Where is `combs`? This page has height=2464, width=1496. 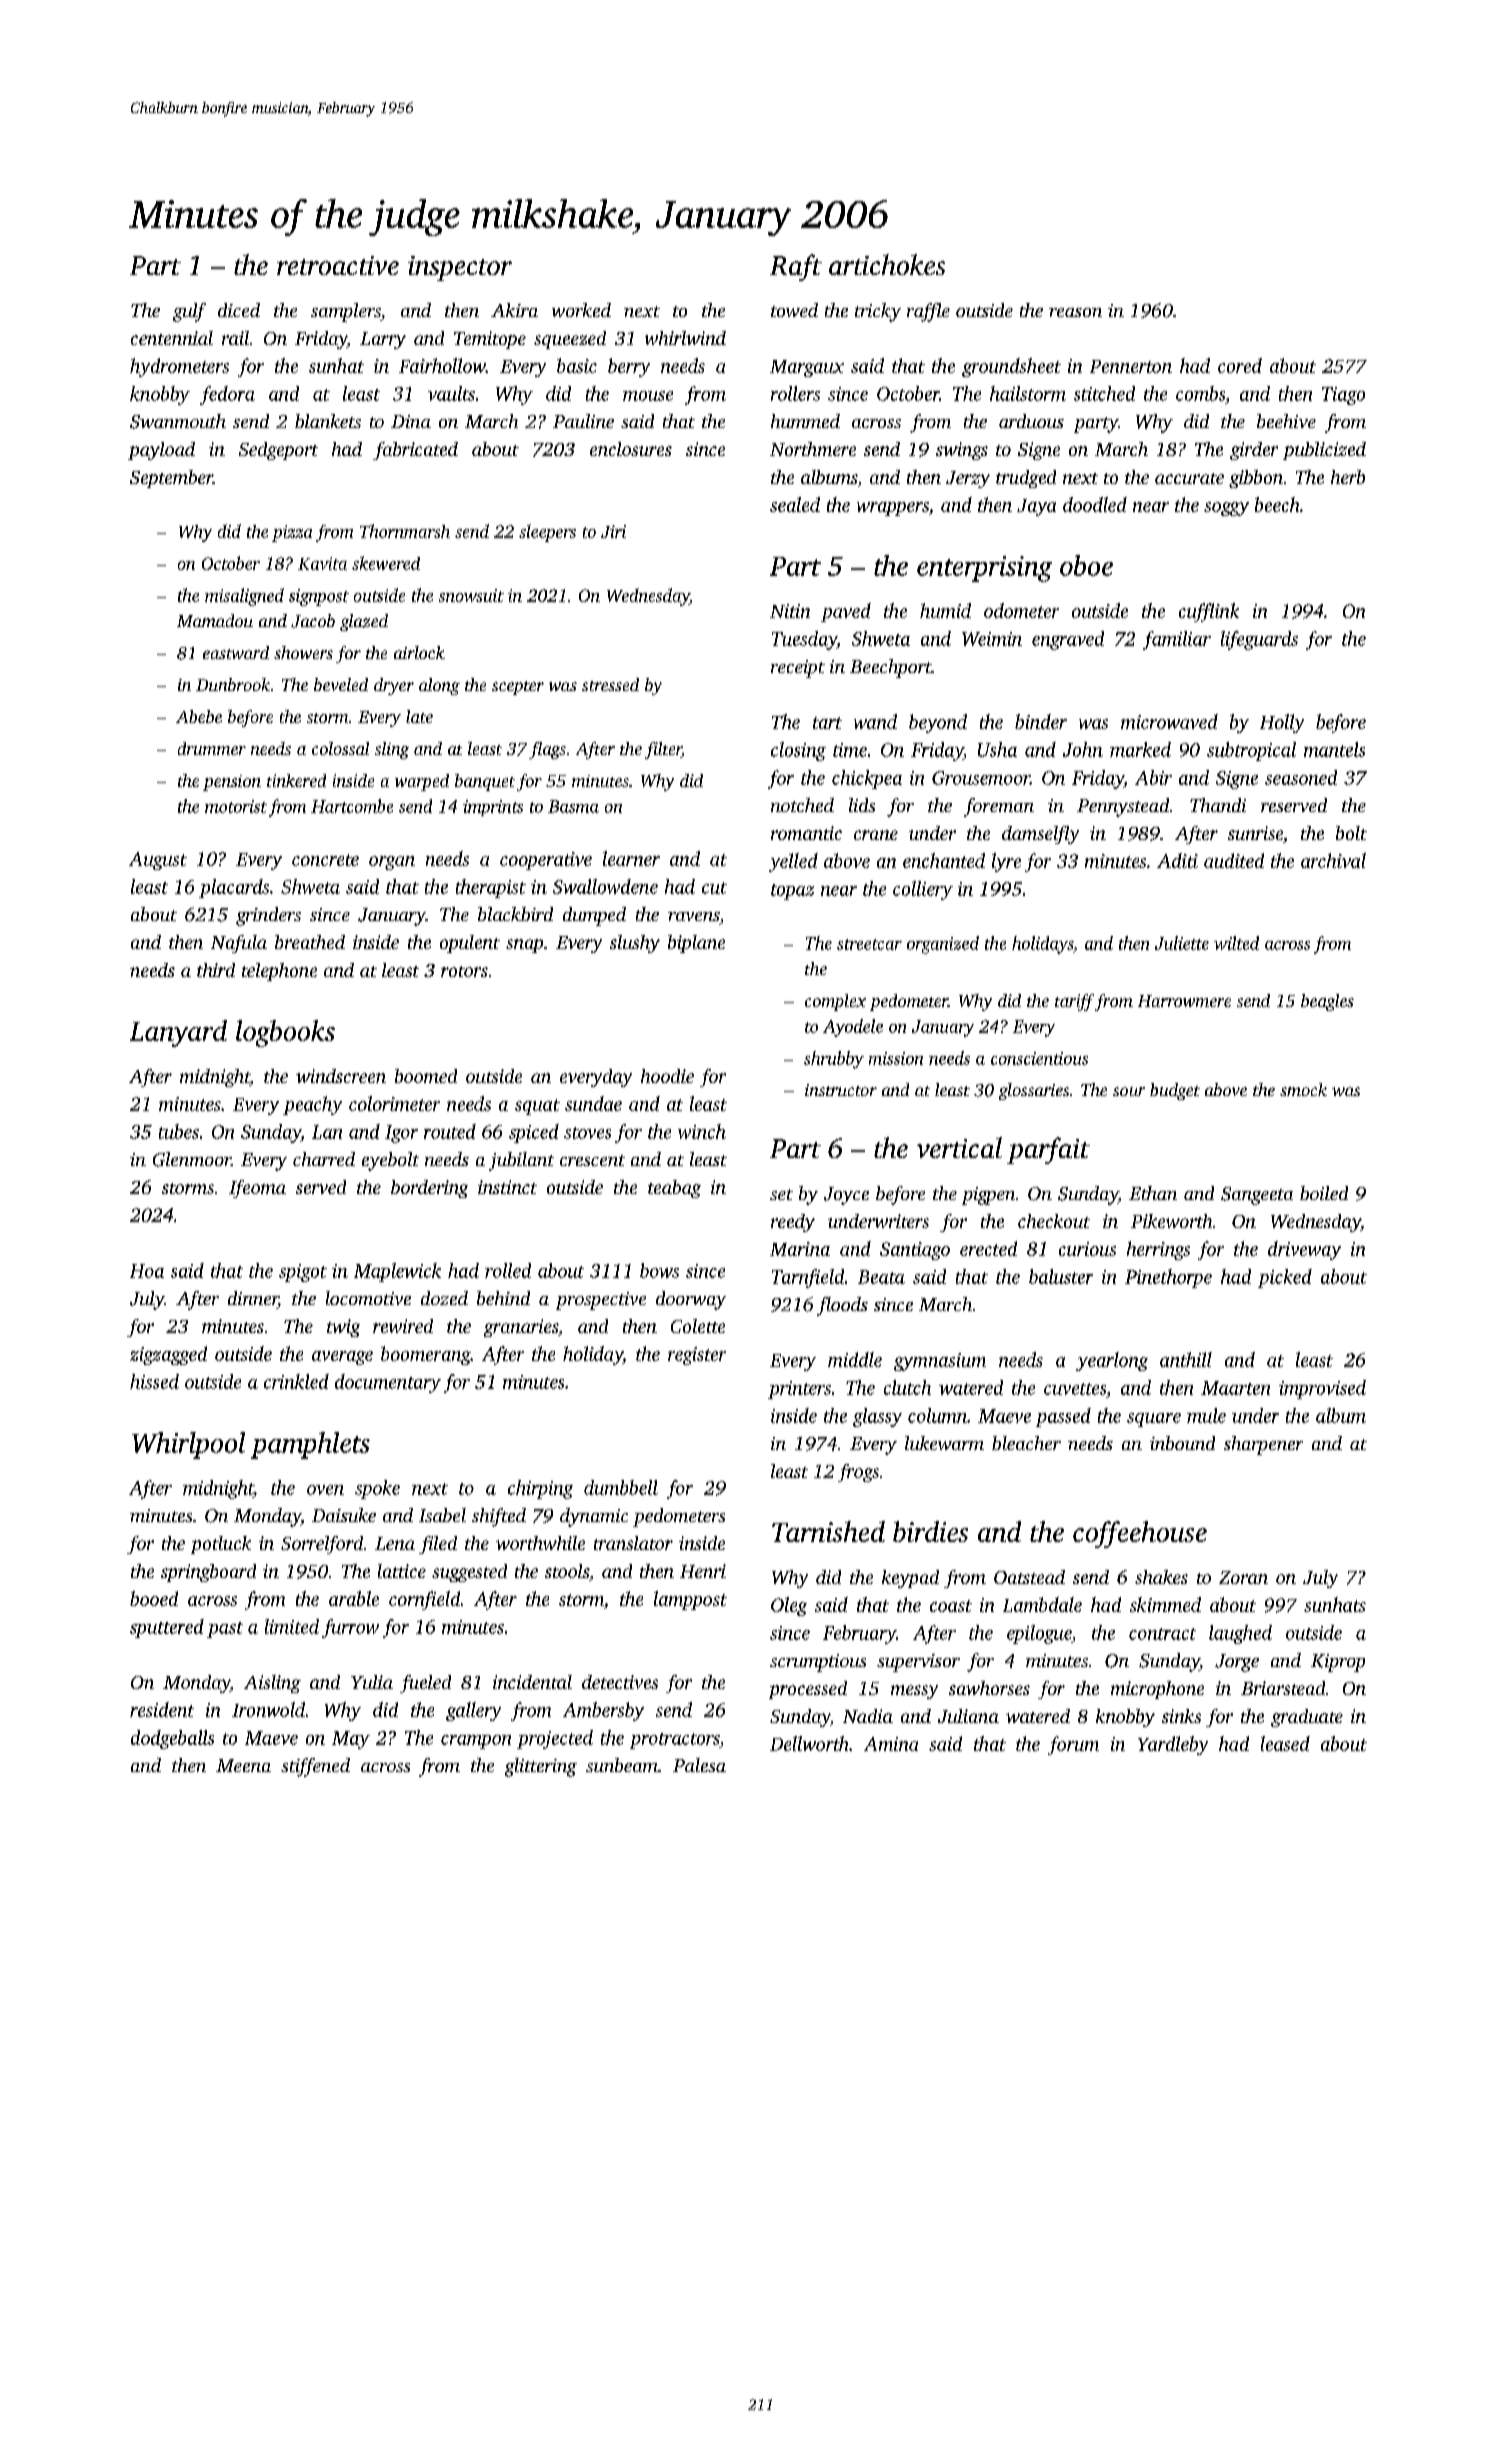 combs is located at coordinates (1200, 393).
